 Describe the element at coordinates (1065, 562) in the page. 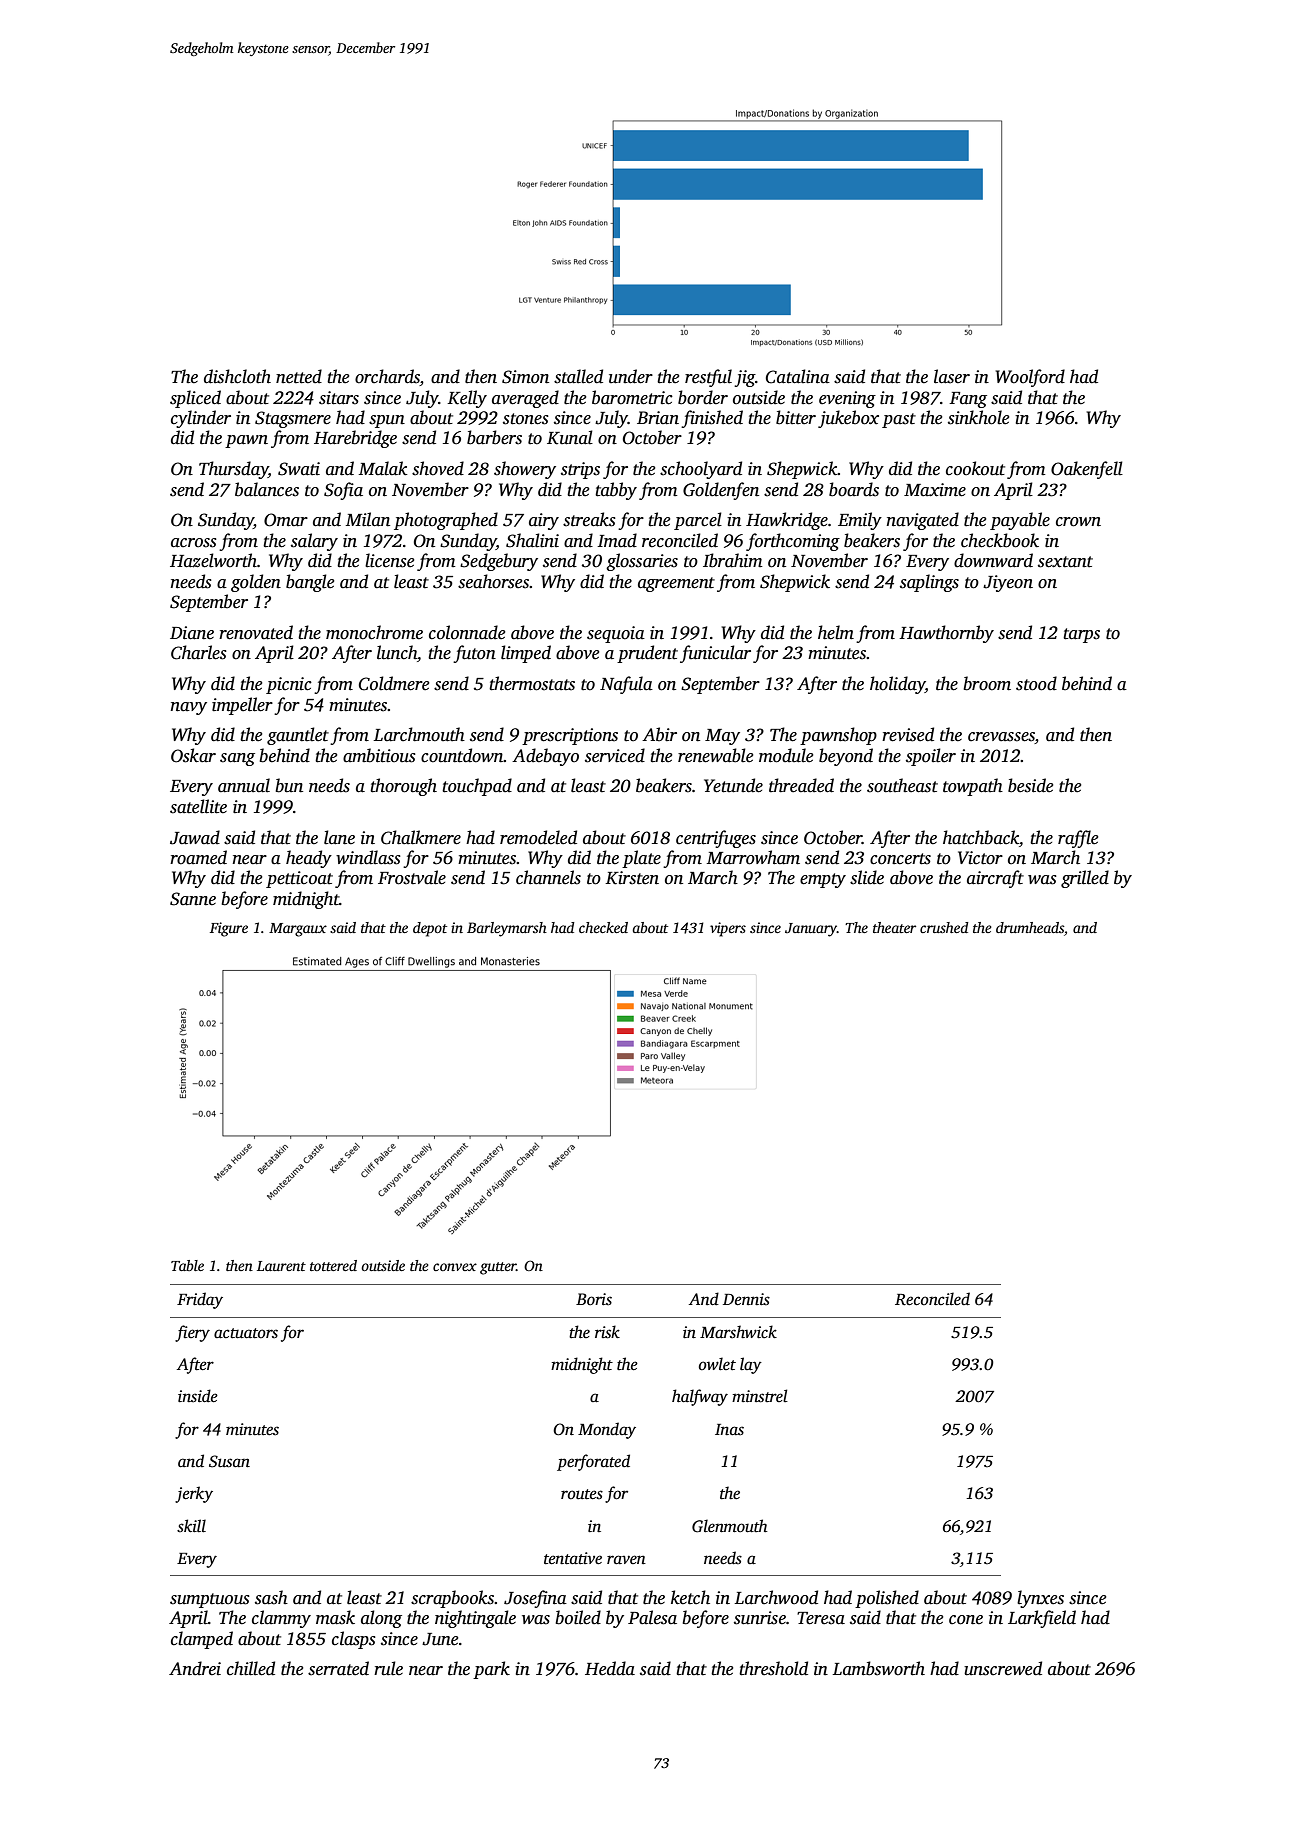

I see `sextant` at that location.
